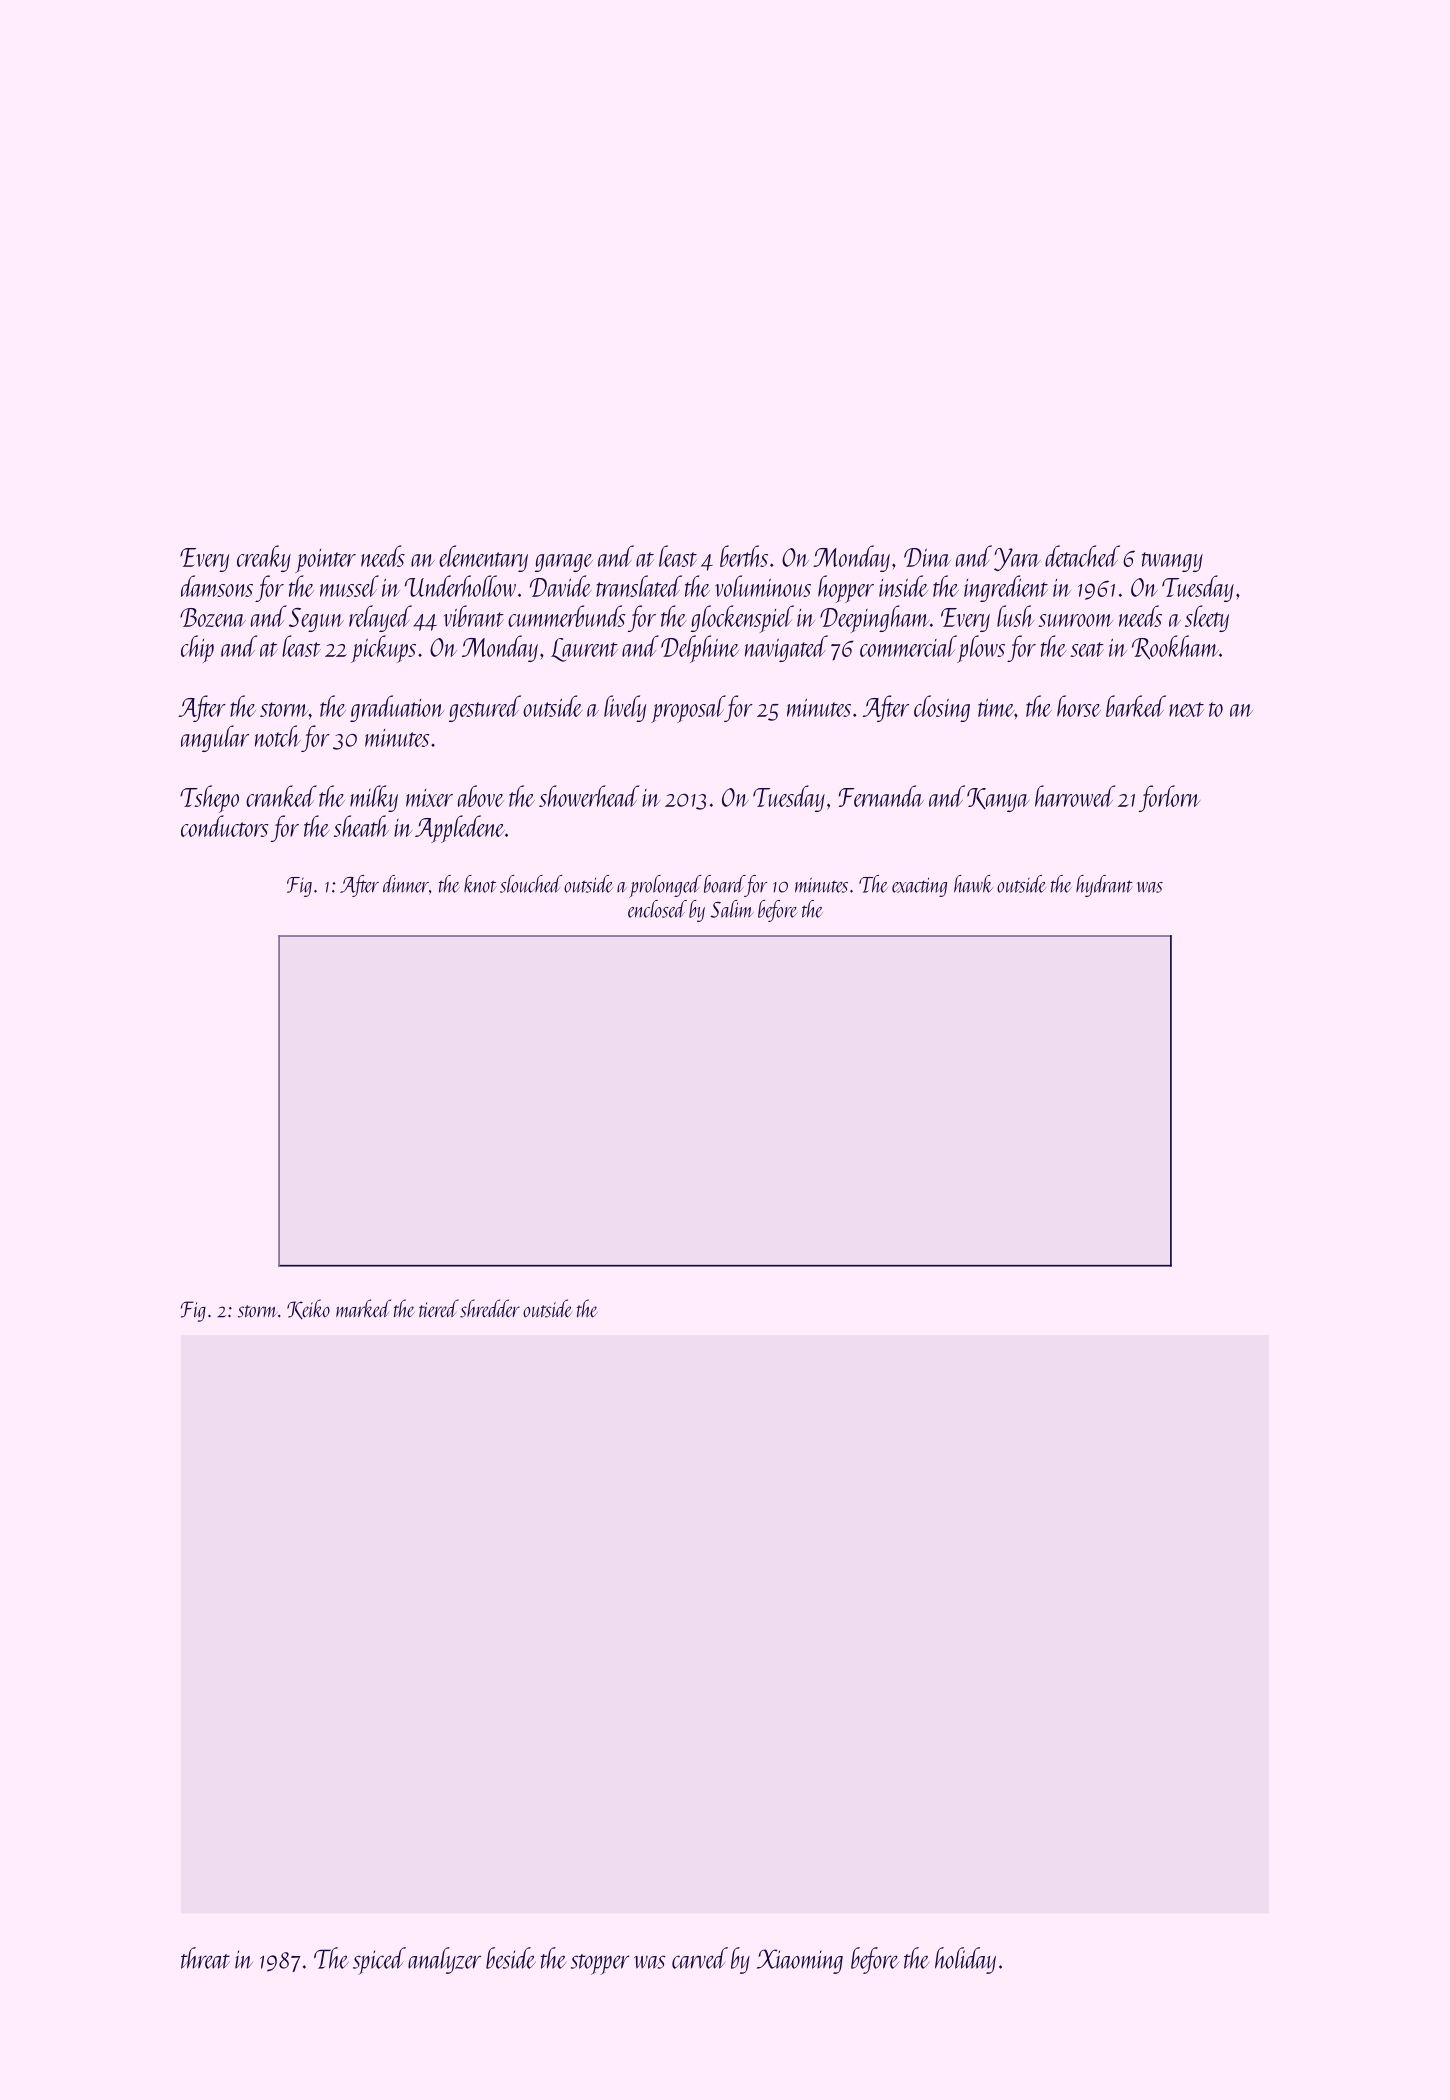 Image resolution: width=1450 pixels, height=2100 pixels. What do you see at coordinates (1104, 886) in the screenshot?
I see `hydrant` at bounding box center [1104, 886].
